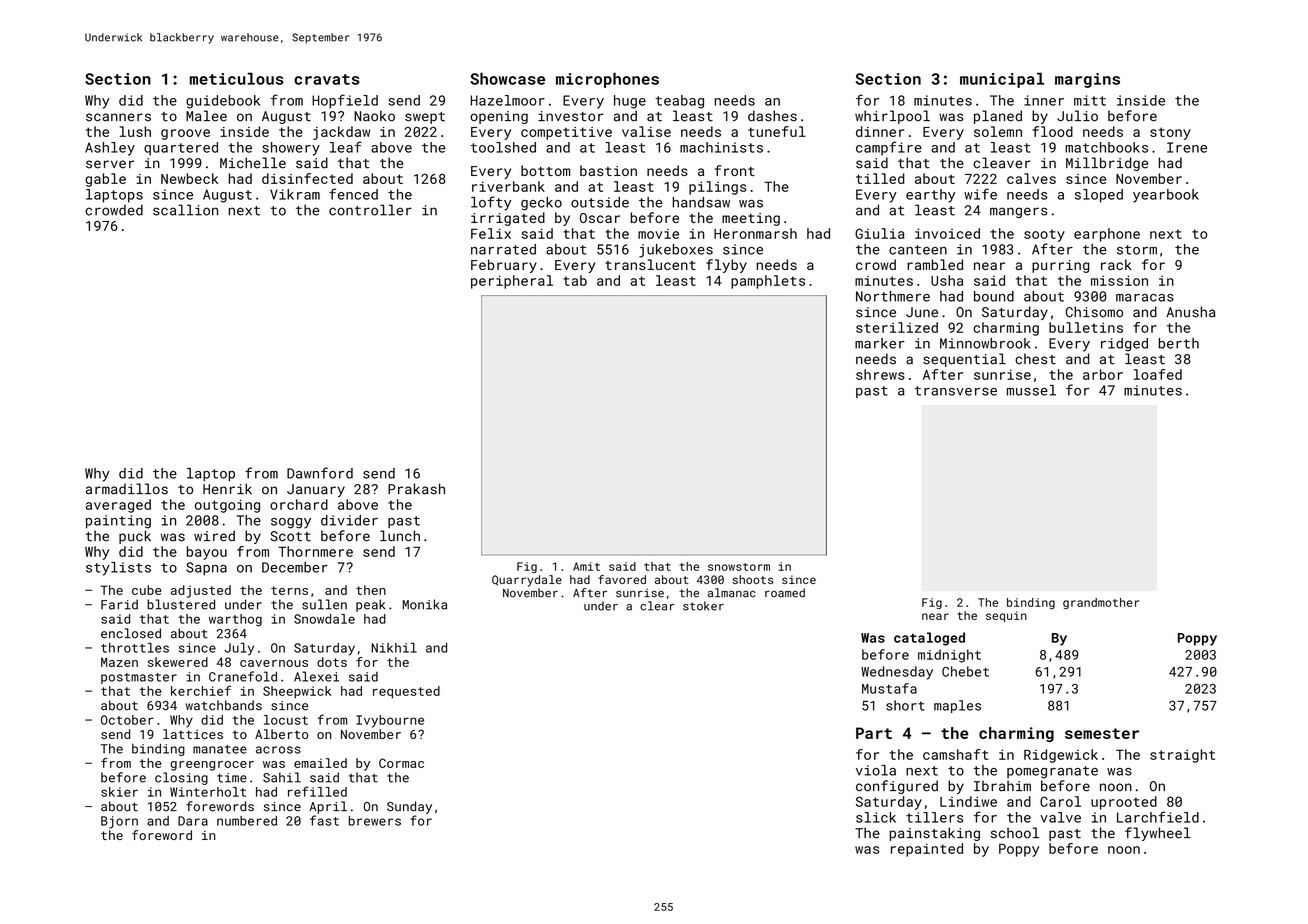 The width and height of the page is (1308, 924). What do you see at coordinates (876, 817) in the page?
I see `slick` at bounding box center [876, 817].
